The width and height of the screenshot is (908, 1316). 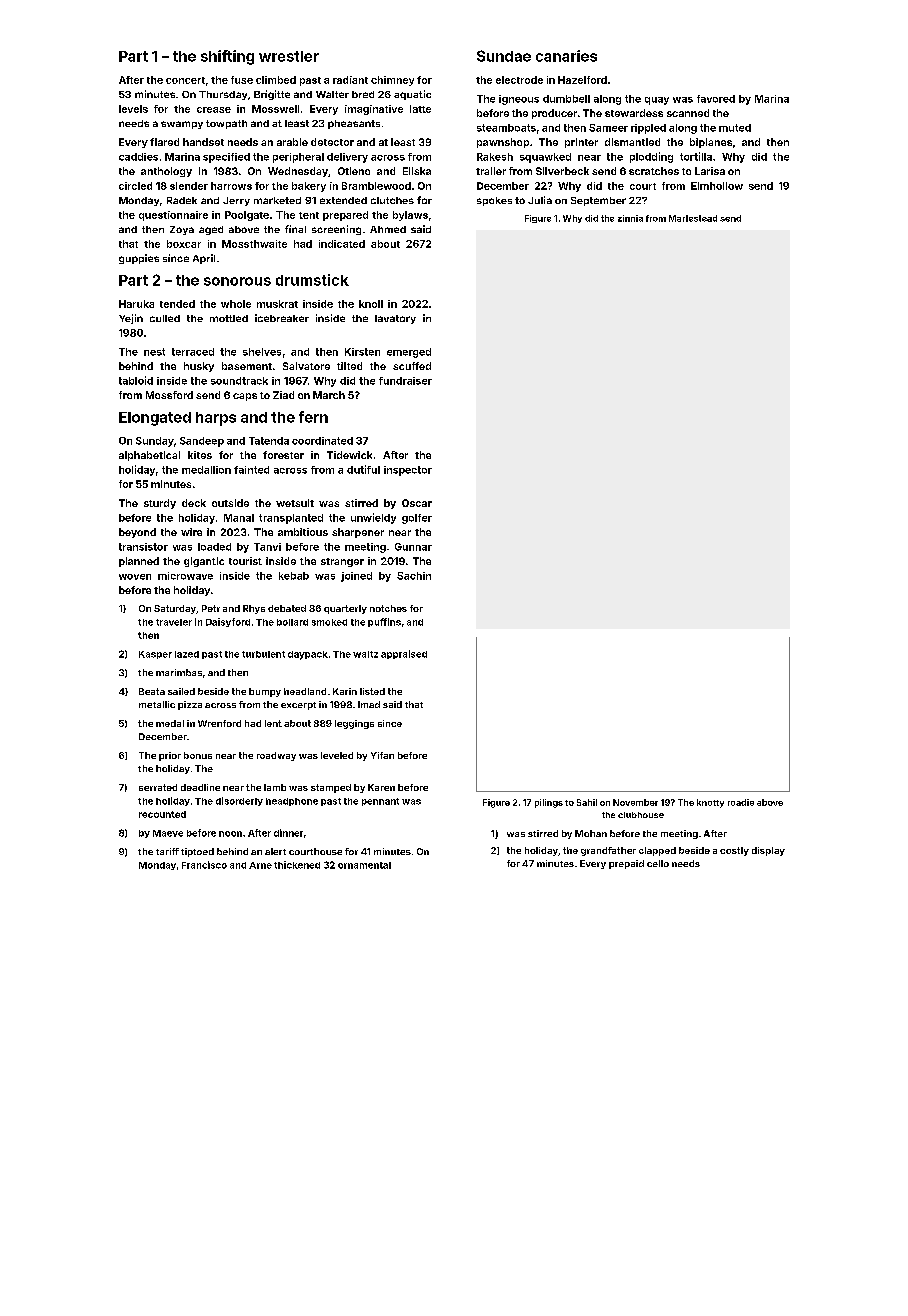 I want to click on tariff, so click(x=167, y=851).
